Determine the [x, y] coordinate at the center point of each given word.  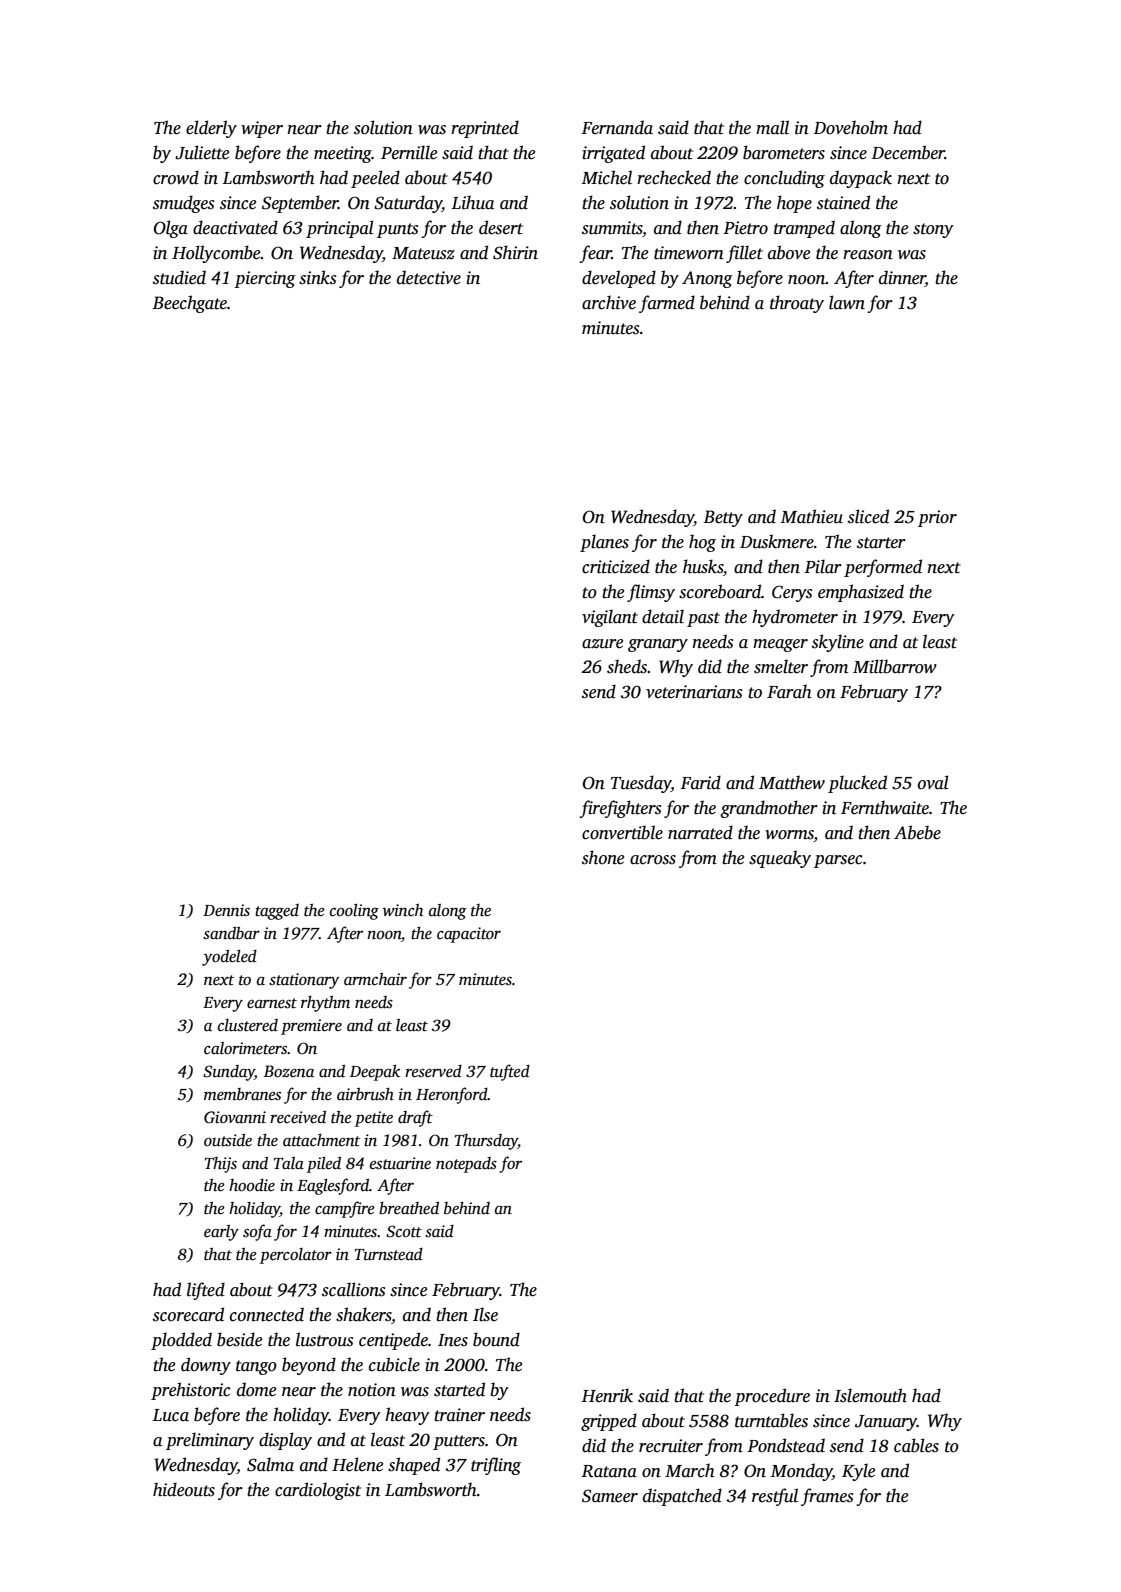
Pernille [409, 152]
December [908, 152]
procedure [772, 1397]
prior [937, 518]
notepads [466, 1165]
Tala [289, 1163]
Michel [607, 177]
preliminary [210, 1441]
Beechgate [189, 304]
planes [604, 543]
